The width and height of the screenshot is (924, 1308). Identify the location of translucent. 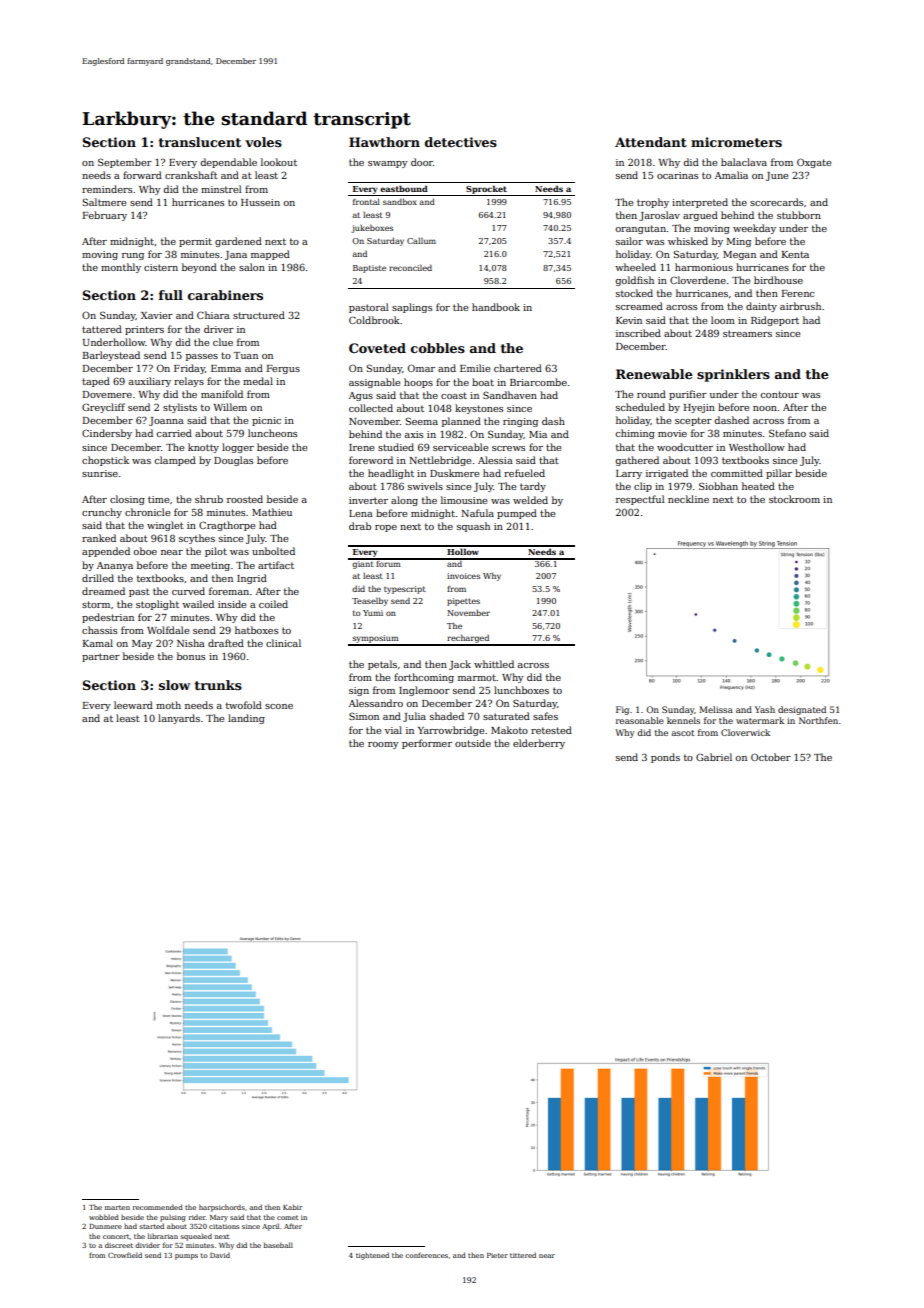
(200, 142).
